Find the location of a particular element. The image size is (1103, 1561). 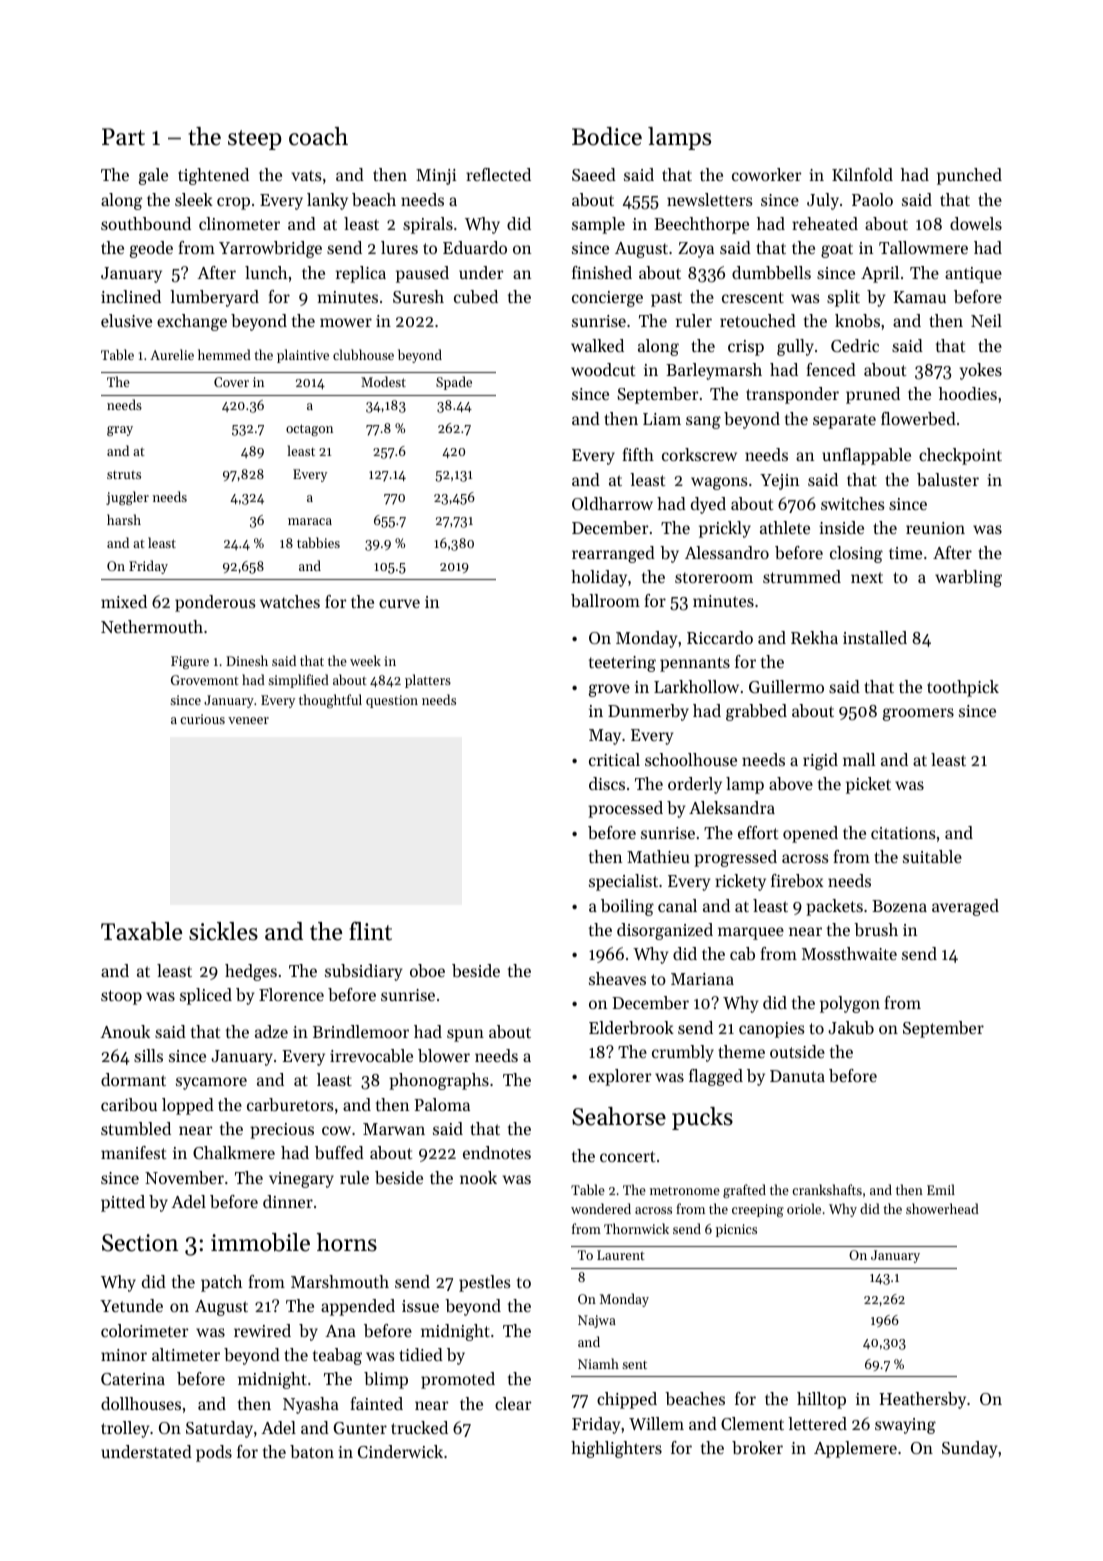

pestles is located at coordinates (485, 1283).
